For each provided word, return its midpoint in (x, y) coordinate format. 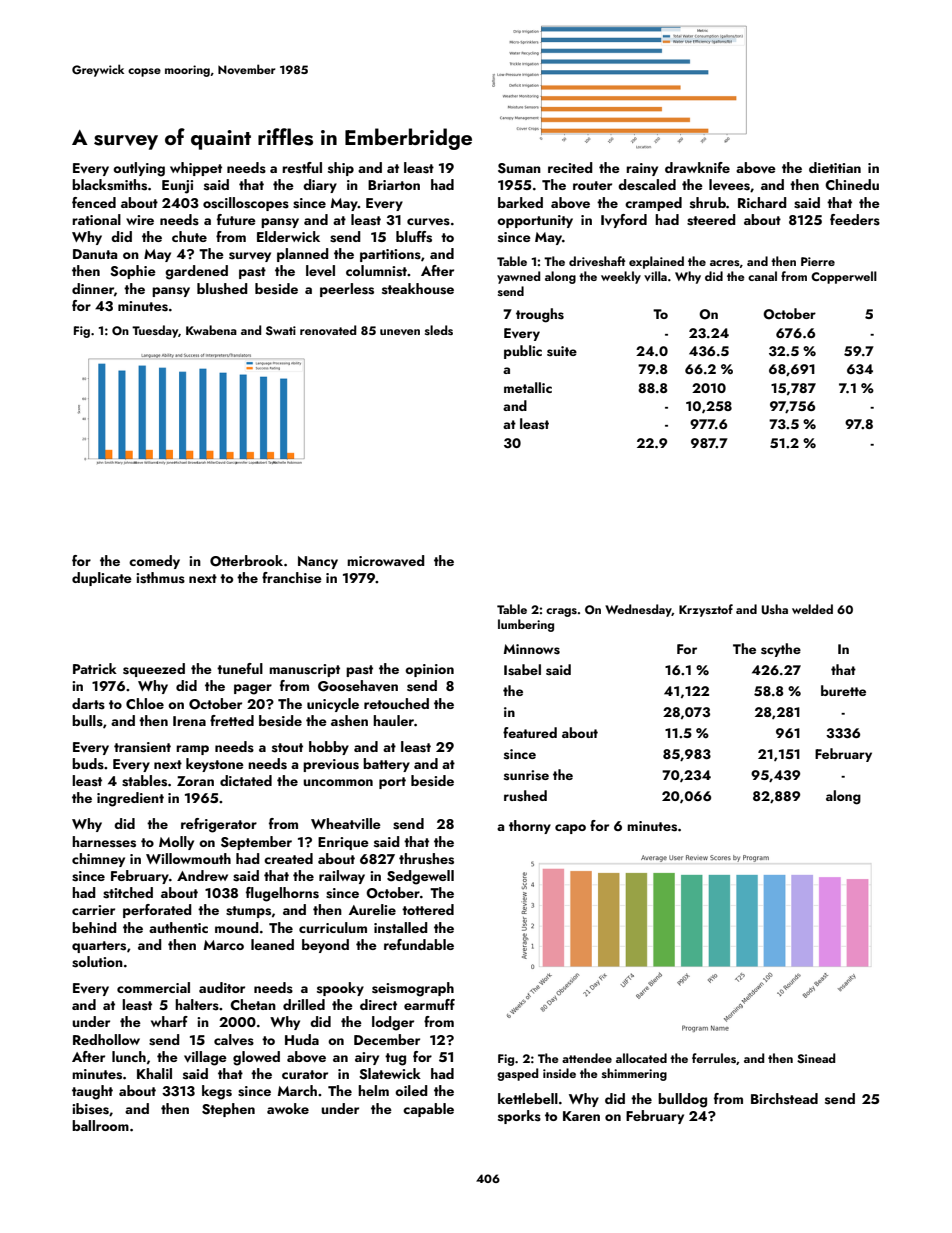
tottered (428, 909)
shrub (708, 203)
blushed (222, 289)
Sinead (816, 1058)
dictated (246, 780)
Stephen (228, 1110)
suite (562, 351)
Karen (581, 1116)
